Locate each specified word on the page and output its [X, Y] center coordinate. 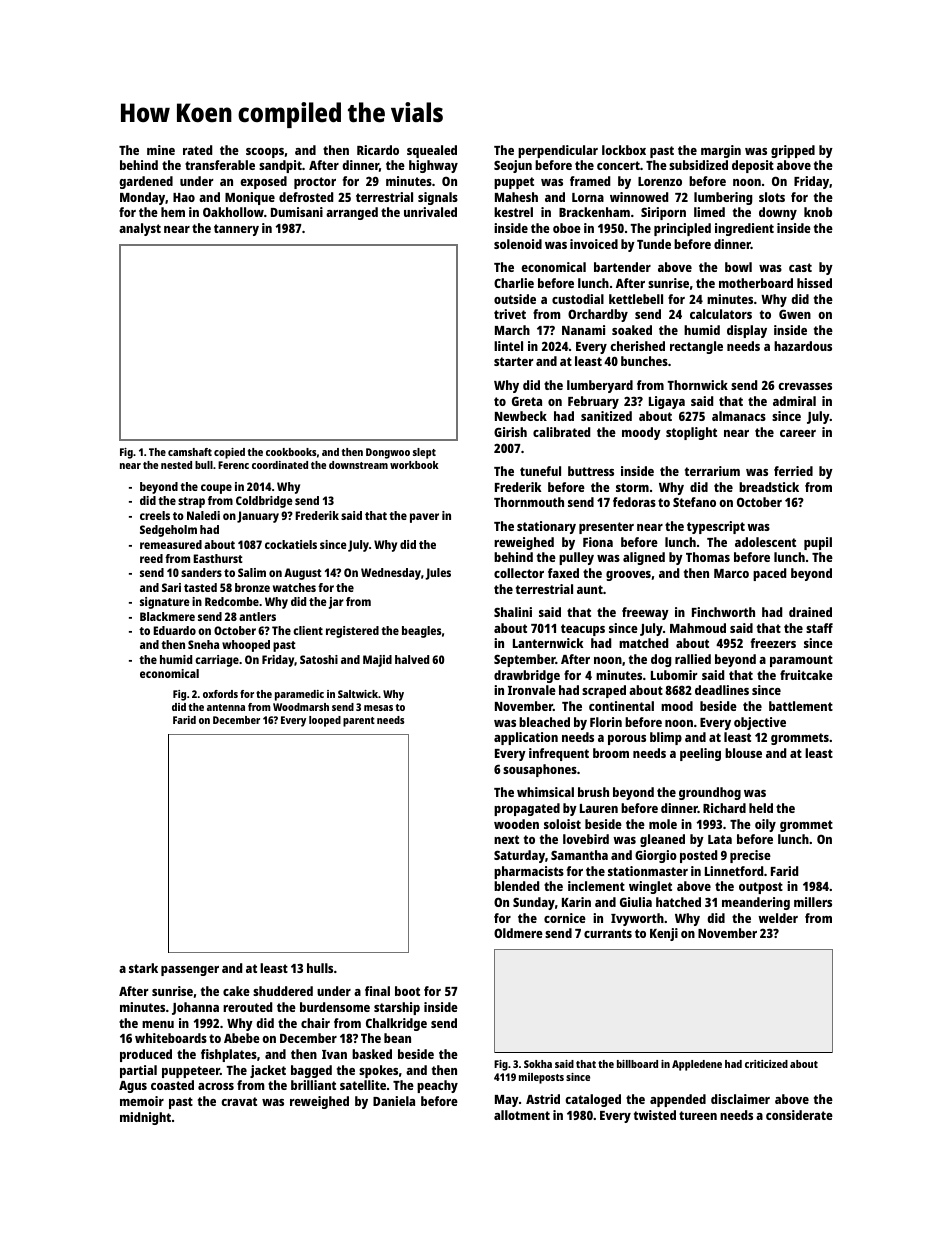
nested [176, 465]
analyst [140, 229]
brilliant [313, 1085]
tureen [698, 1115]
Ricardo [378, 150]
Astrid [543, 1099]
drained [810, 612]
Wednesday [391, 574]
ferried [793, 471]
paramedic [299, 695]
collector [519, 573]
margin [721, 151]
